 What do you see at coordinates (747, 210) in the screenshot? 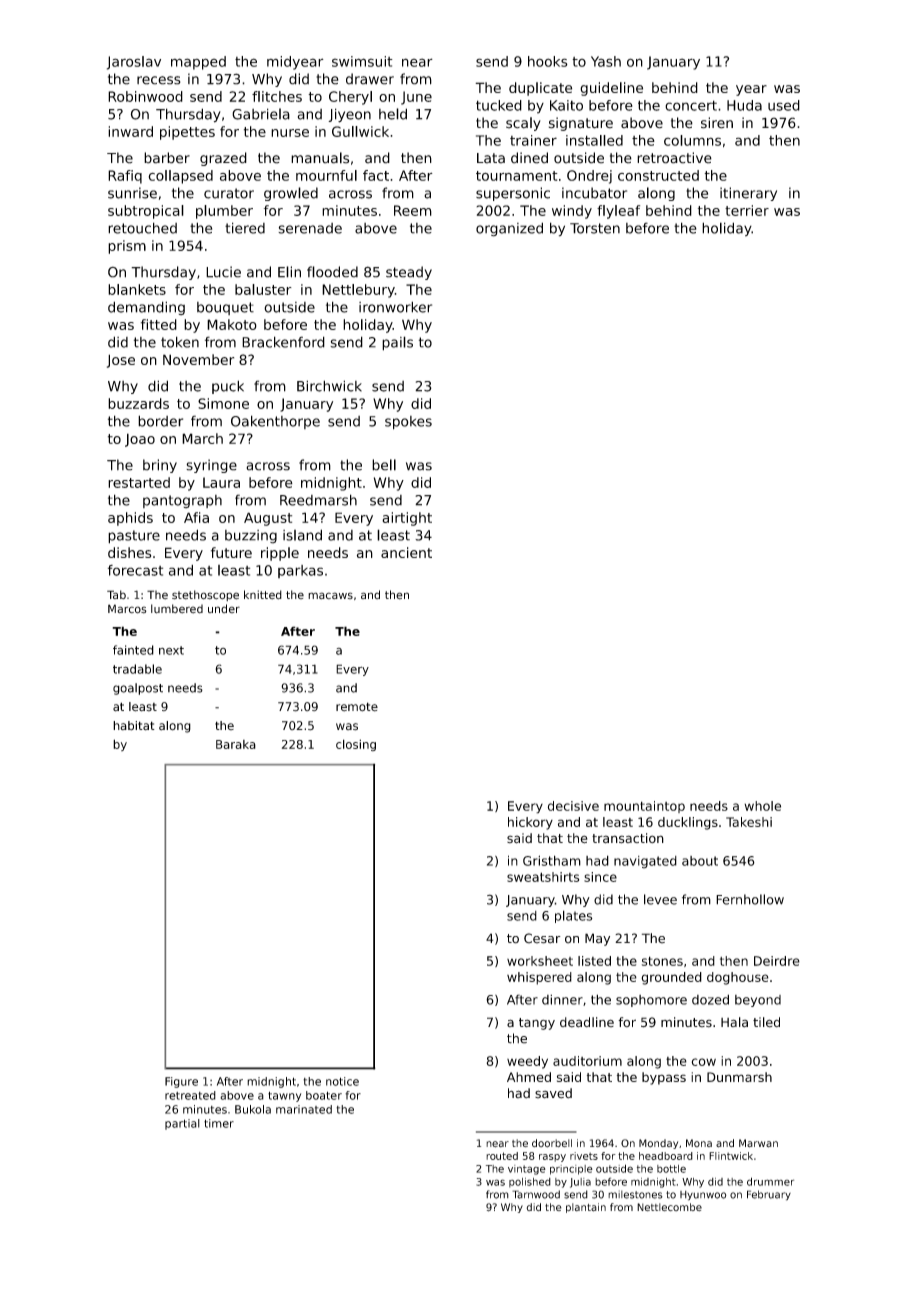
I see `terrier` at bounding box center [747, 210].
